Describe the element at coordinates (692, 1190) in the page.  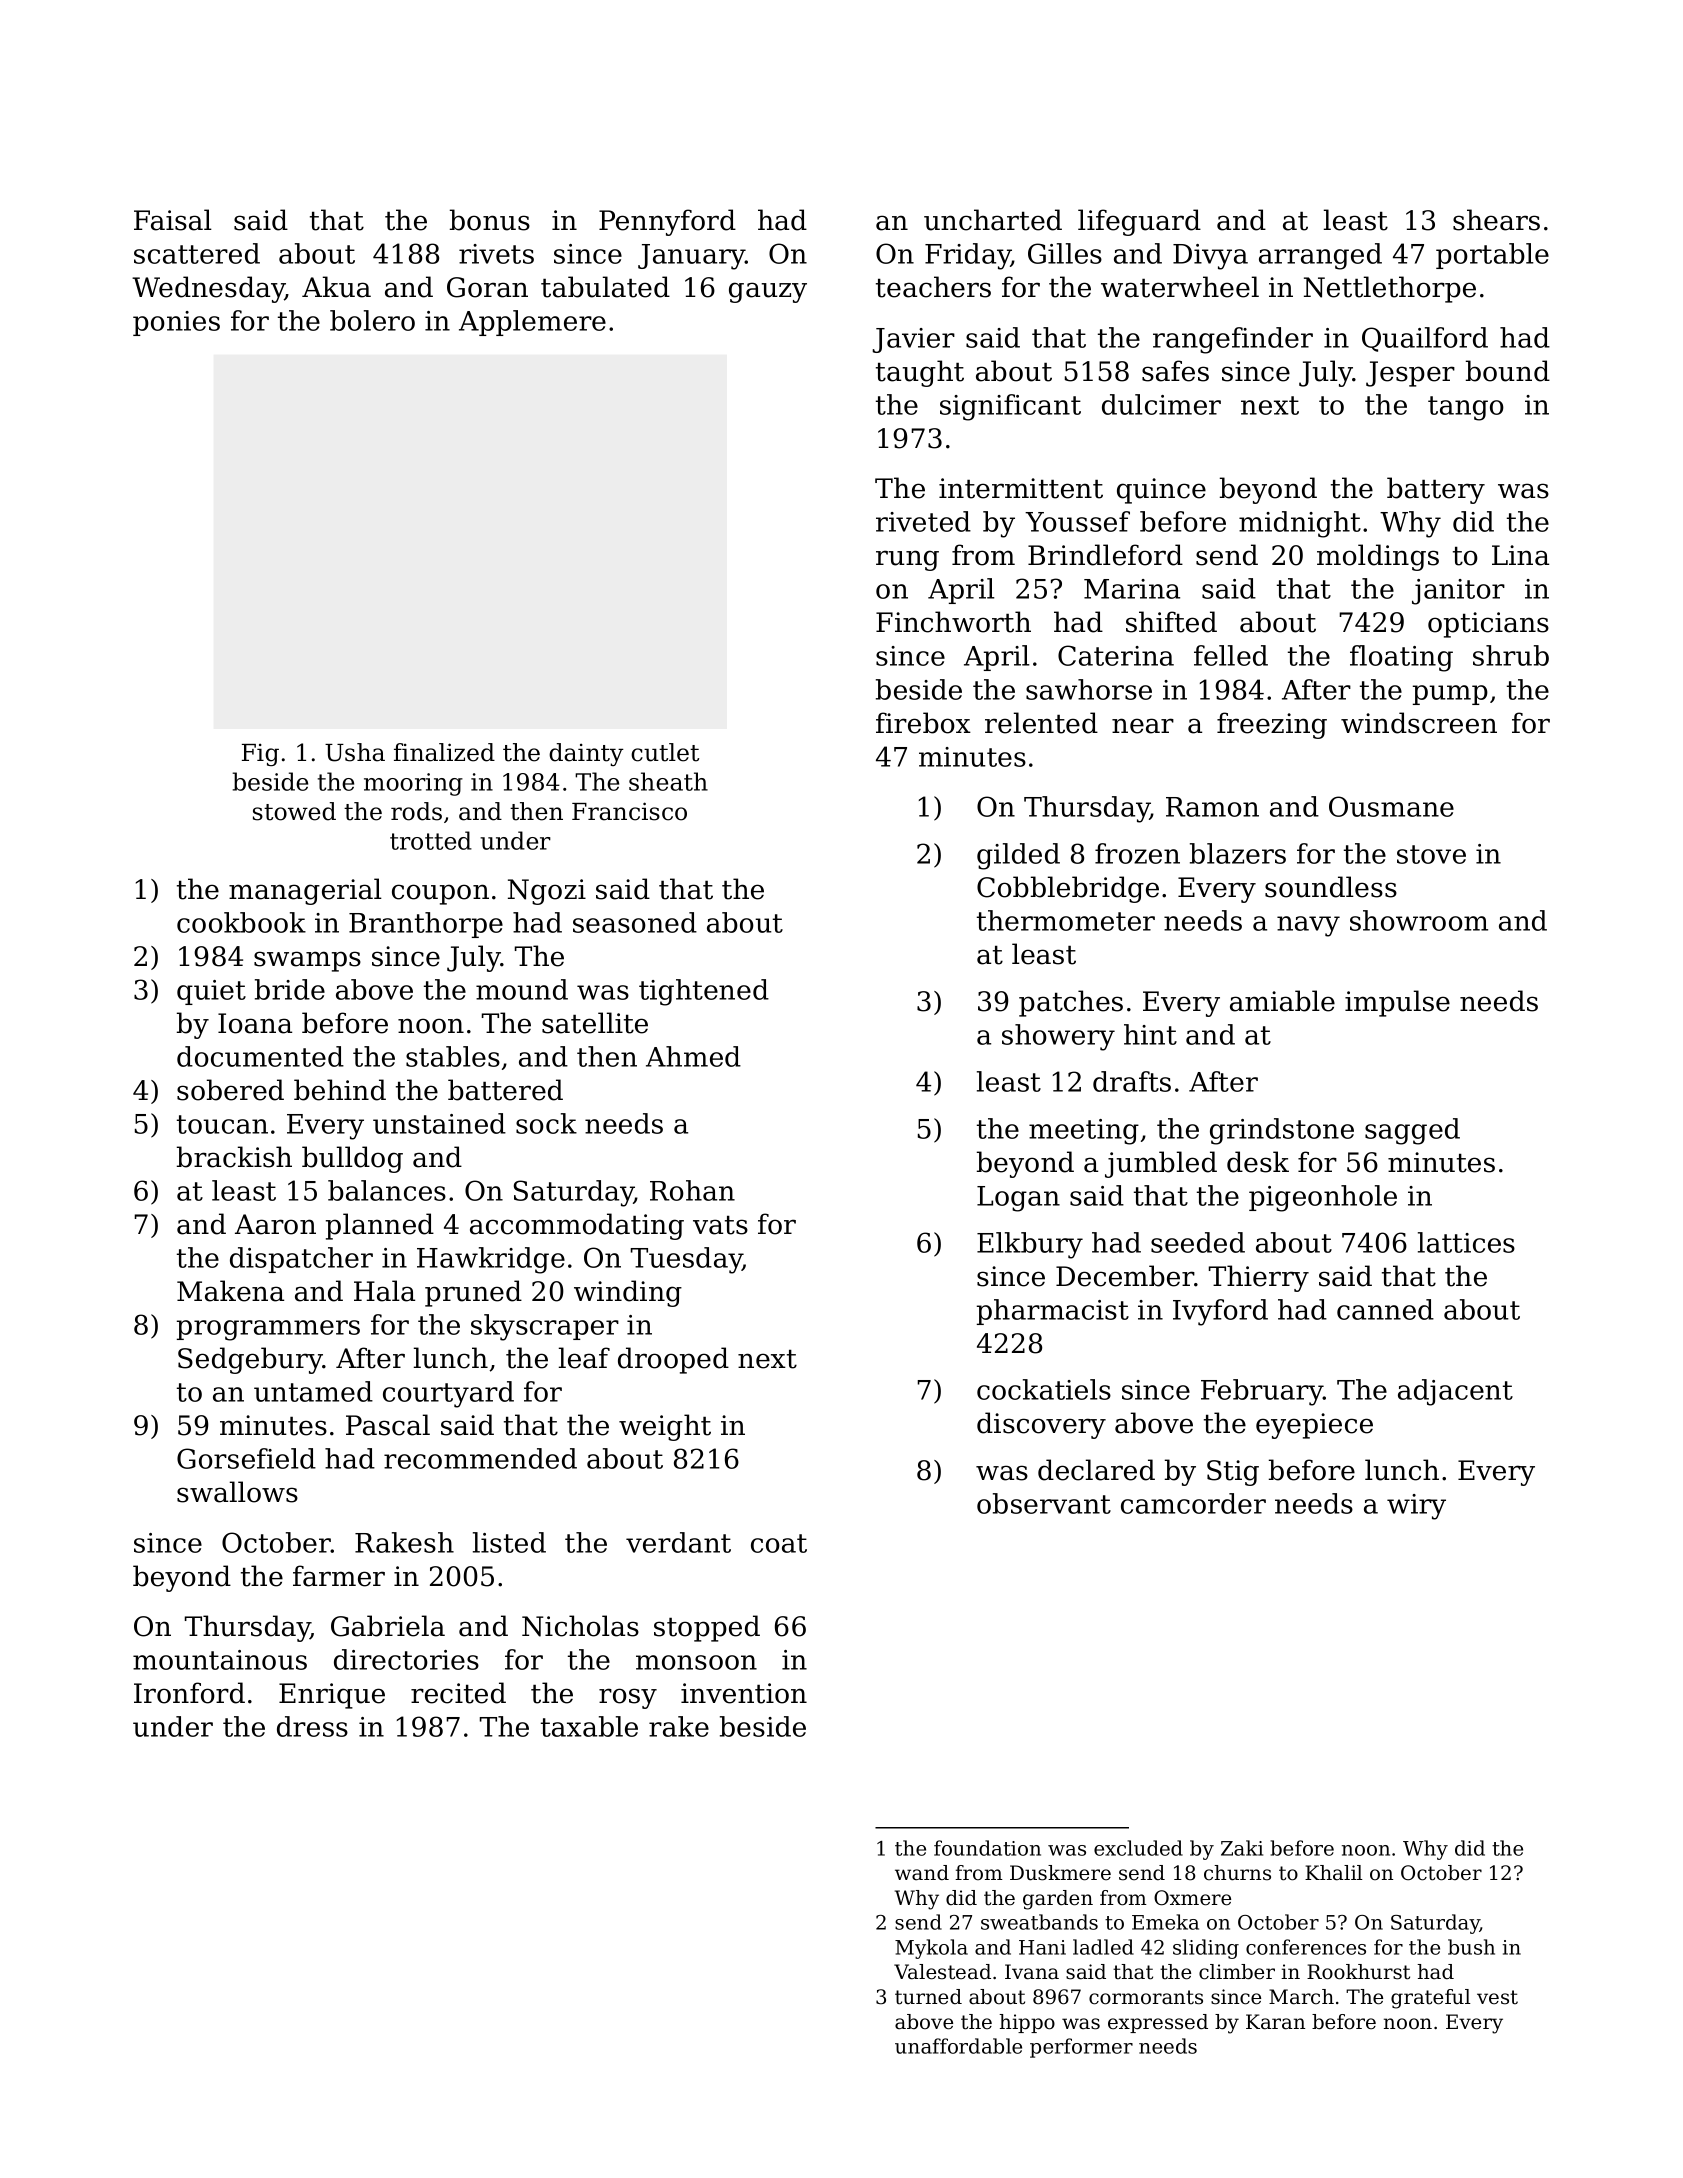
I see `Rohan` at that location.
